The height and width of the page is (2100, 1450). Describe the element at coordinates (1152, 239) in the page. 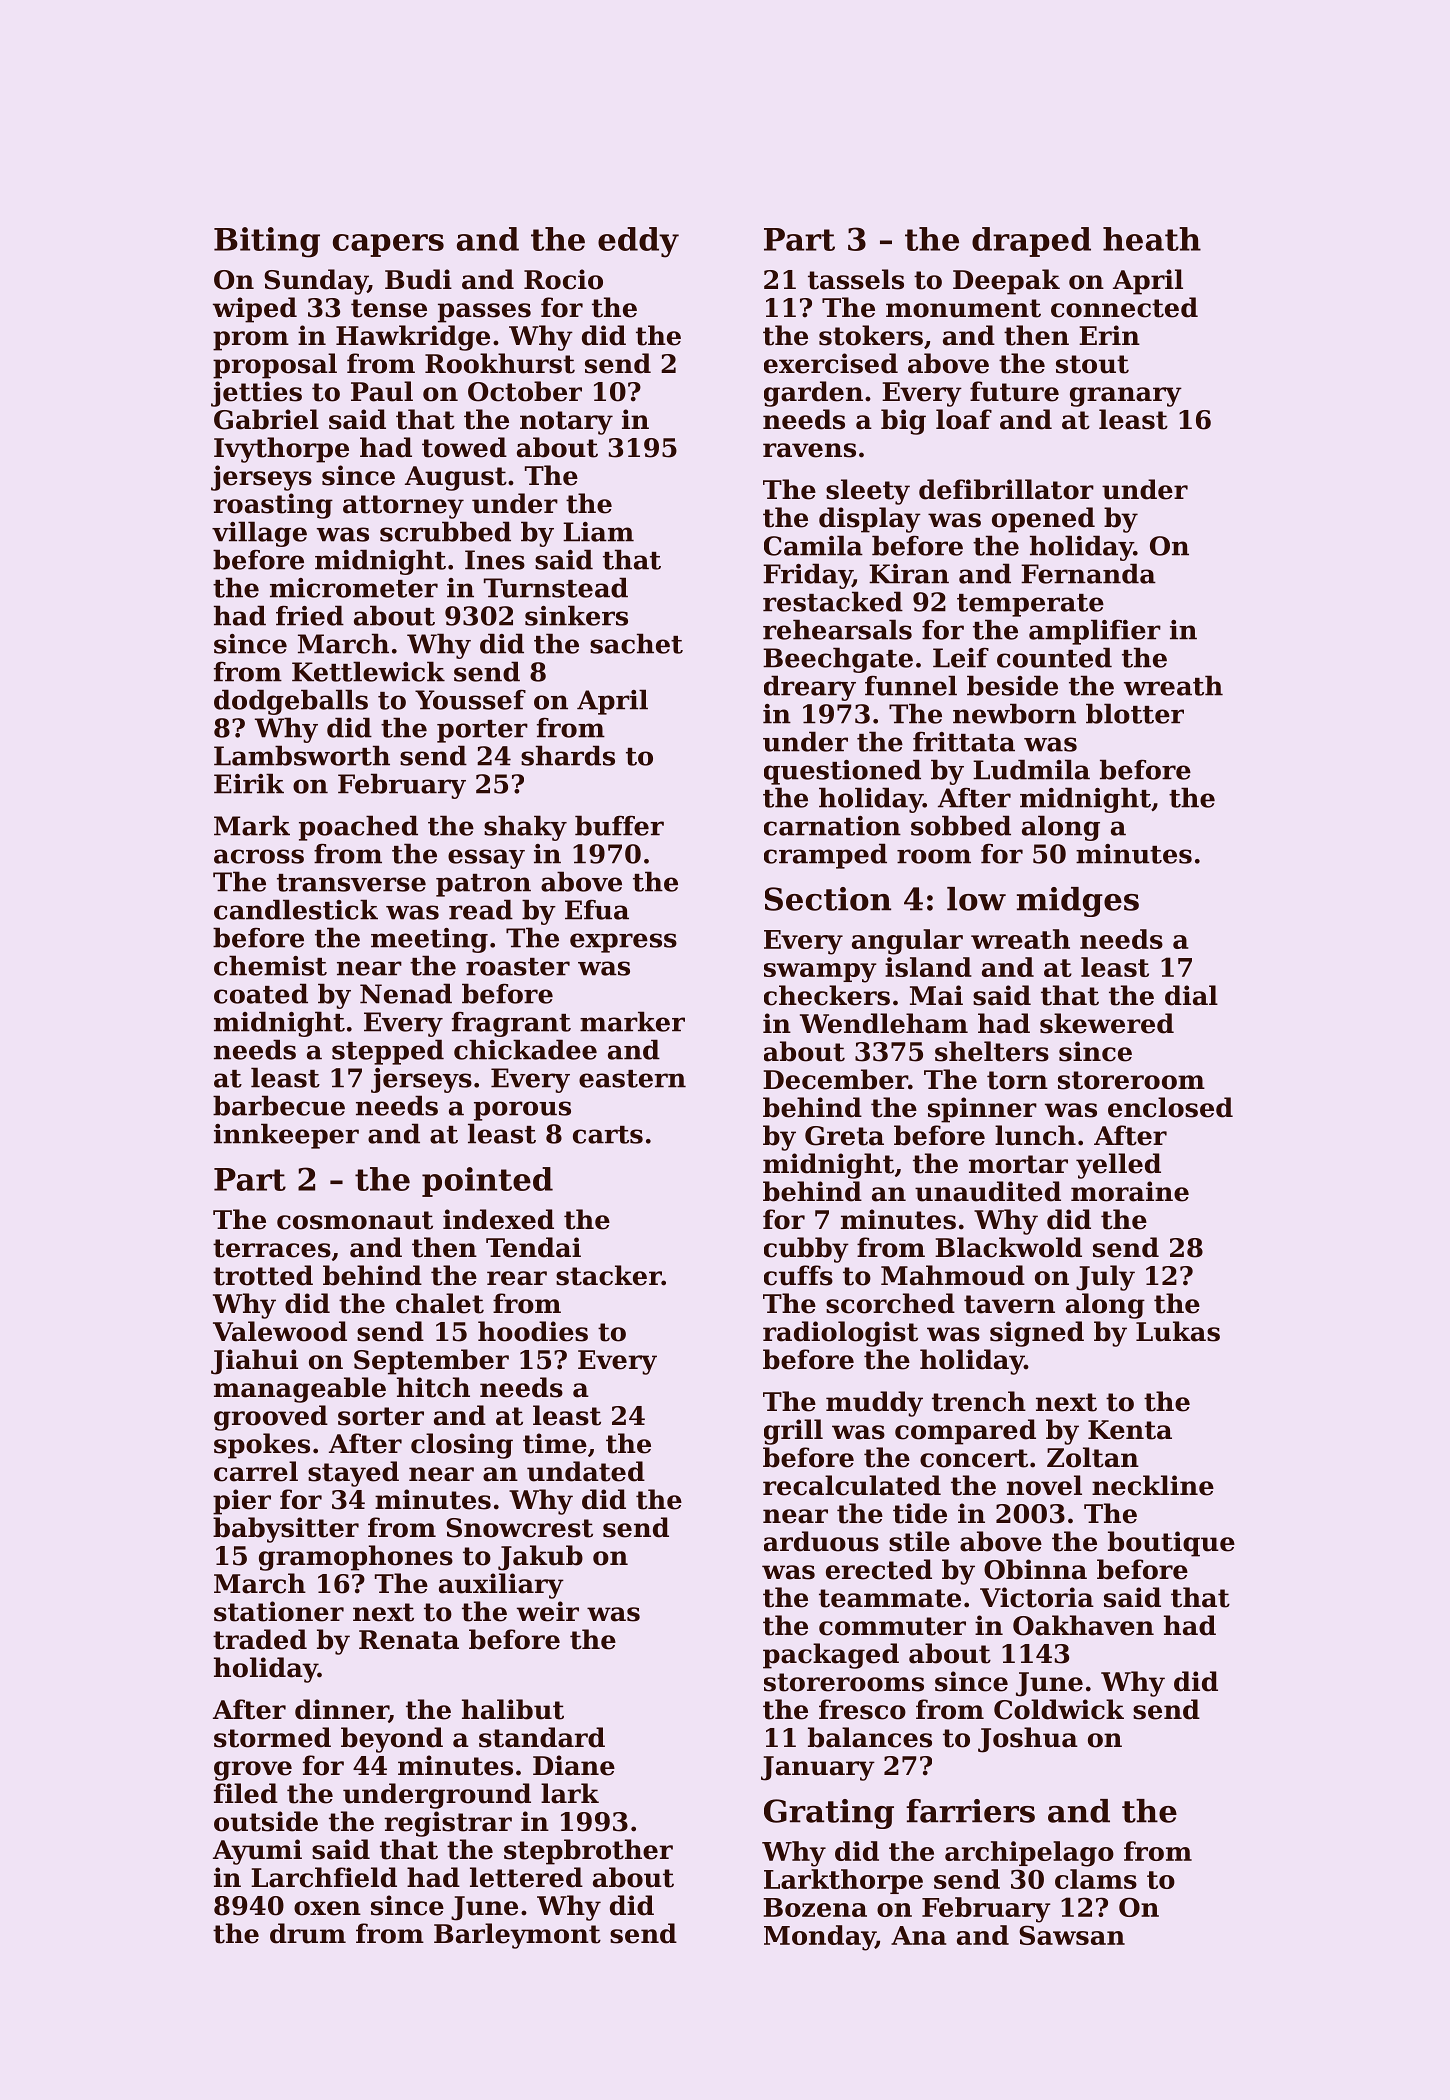

I see `heath` at that location.
